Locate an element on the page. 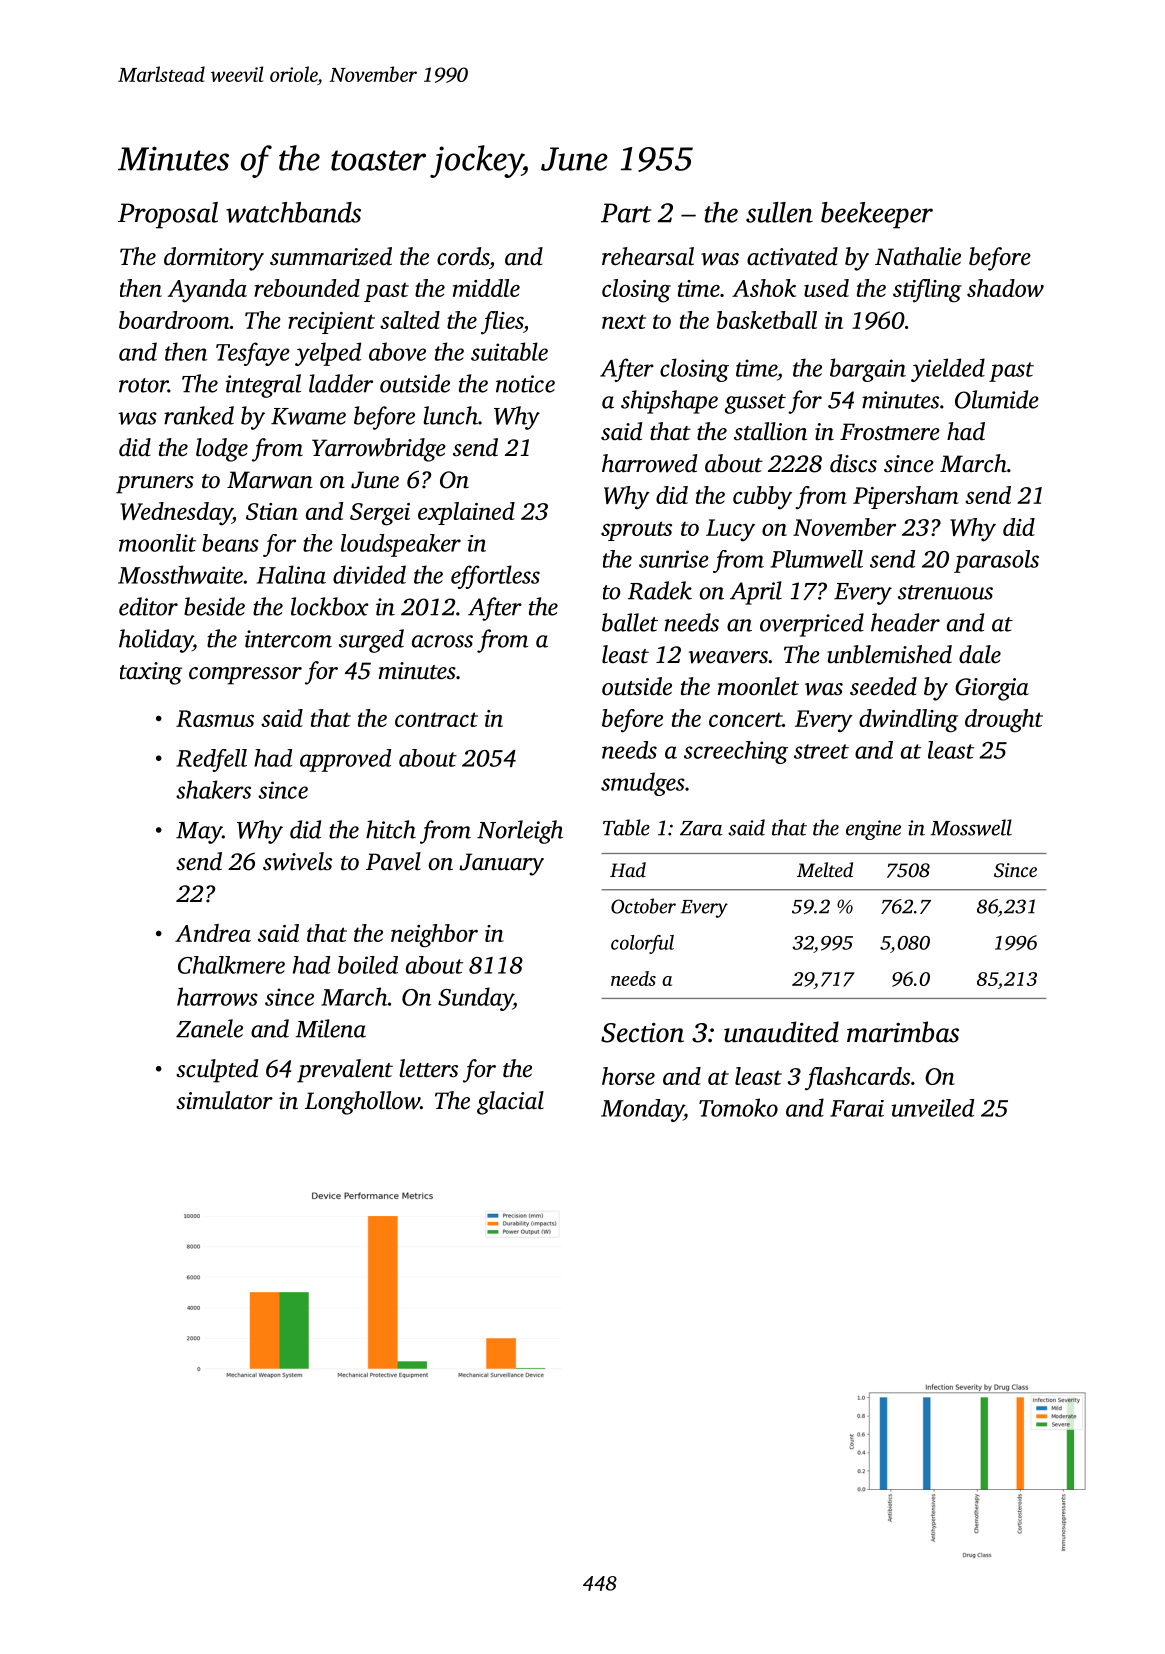  ballet is located at coordinates (630, 622).
